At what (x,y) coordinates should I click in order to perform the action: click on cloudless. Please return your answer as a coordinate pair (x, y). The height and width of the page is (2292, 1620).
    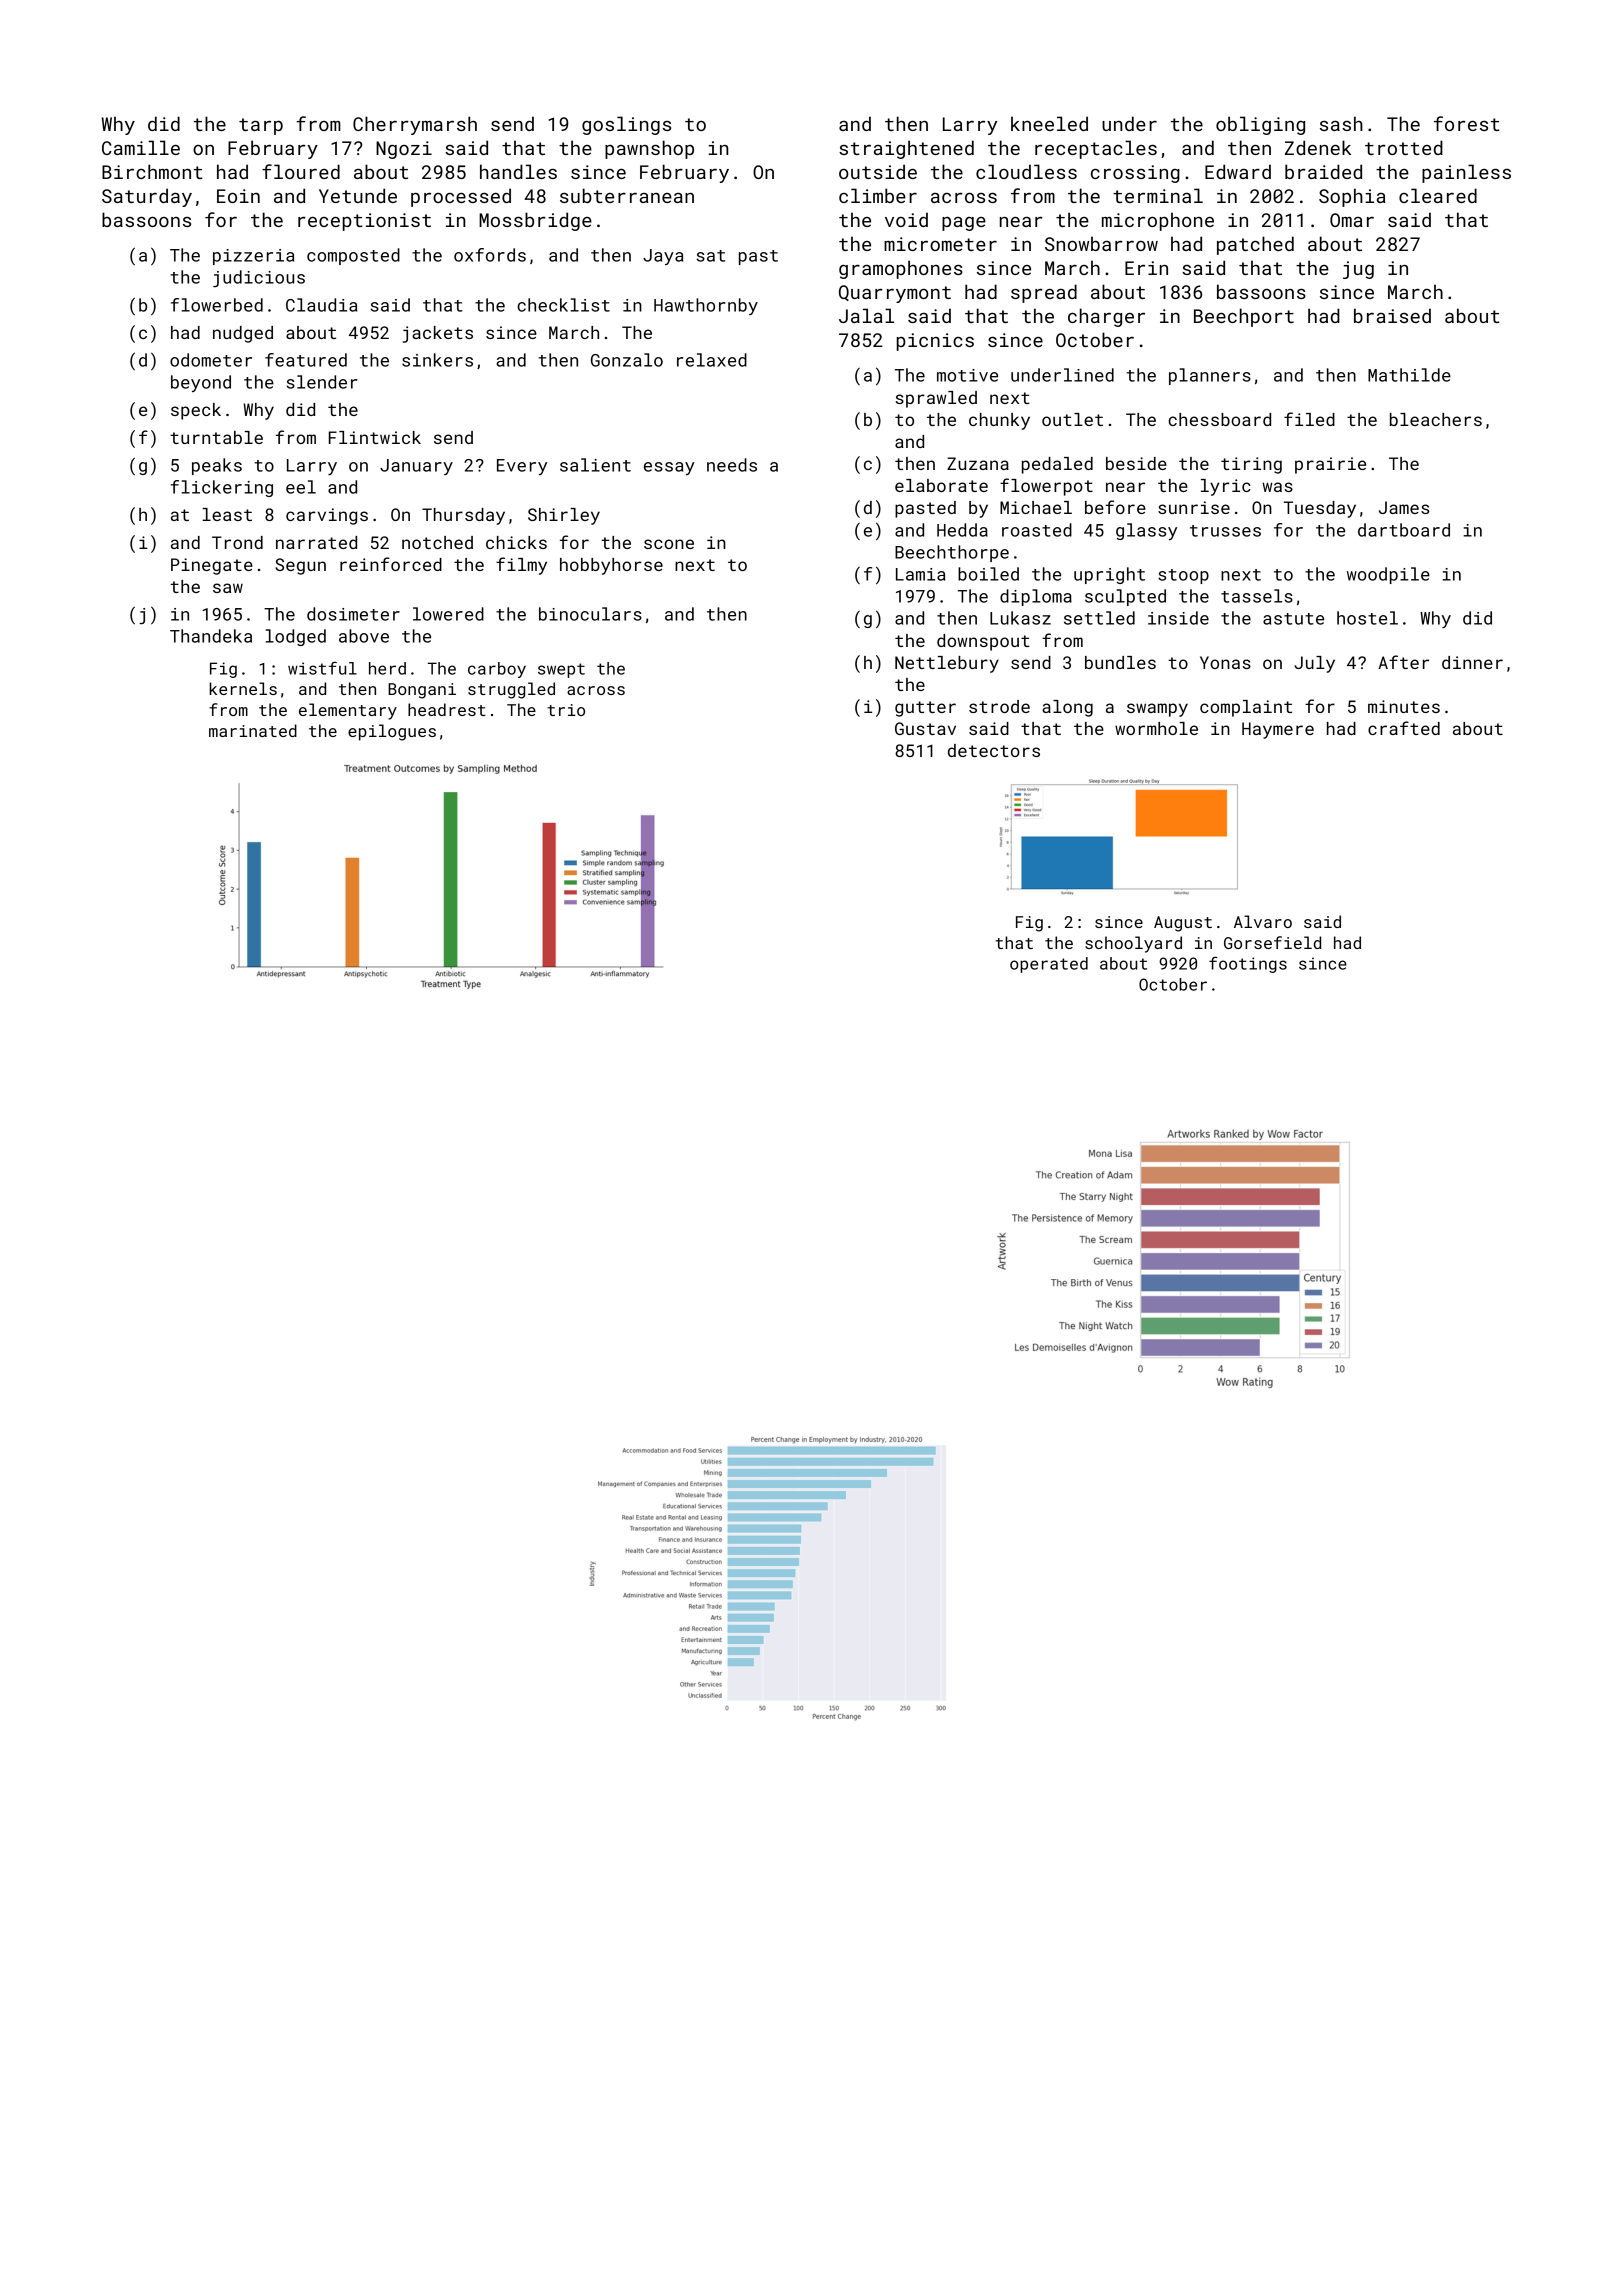
    Looking at the image, I should click on (1026, 171).
